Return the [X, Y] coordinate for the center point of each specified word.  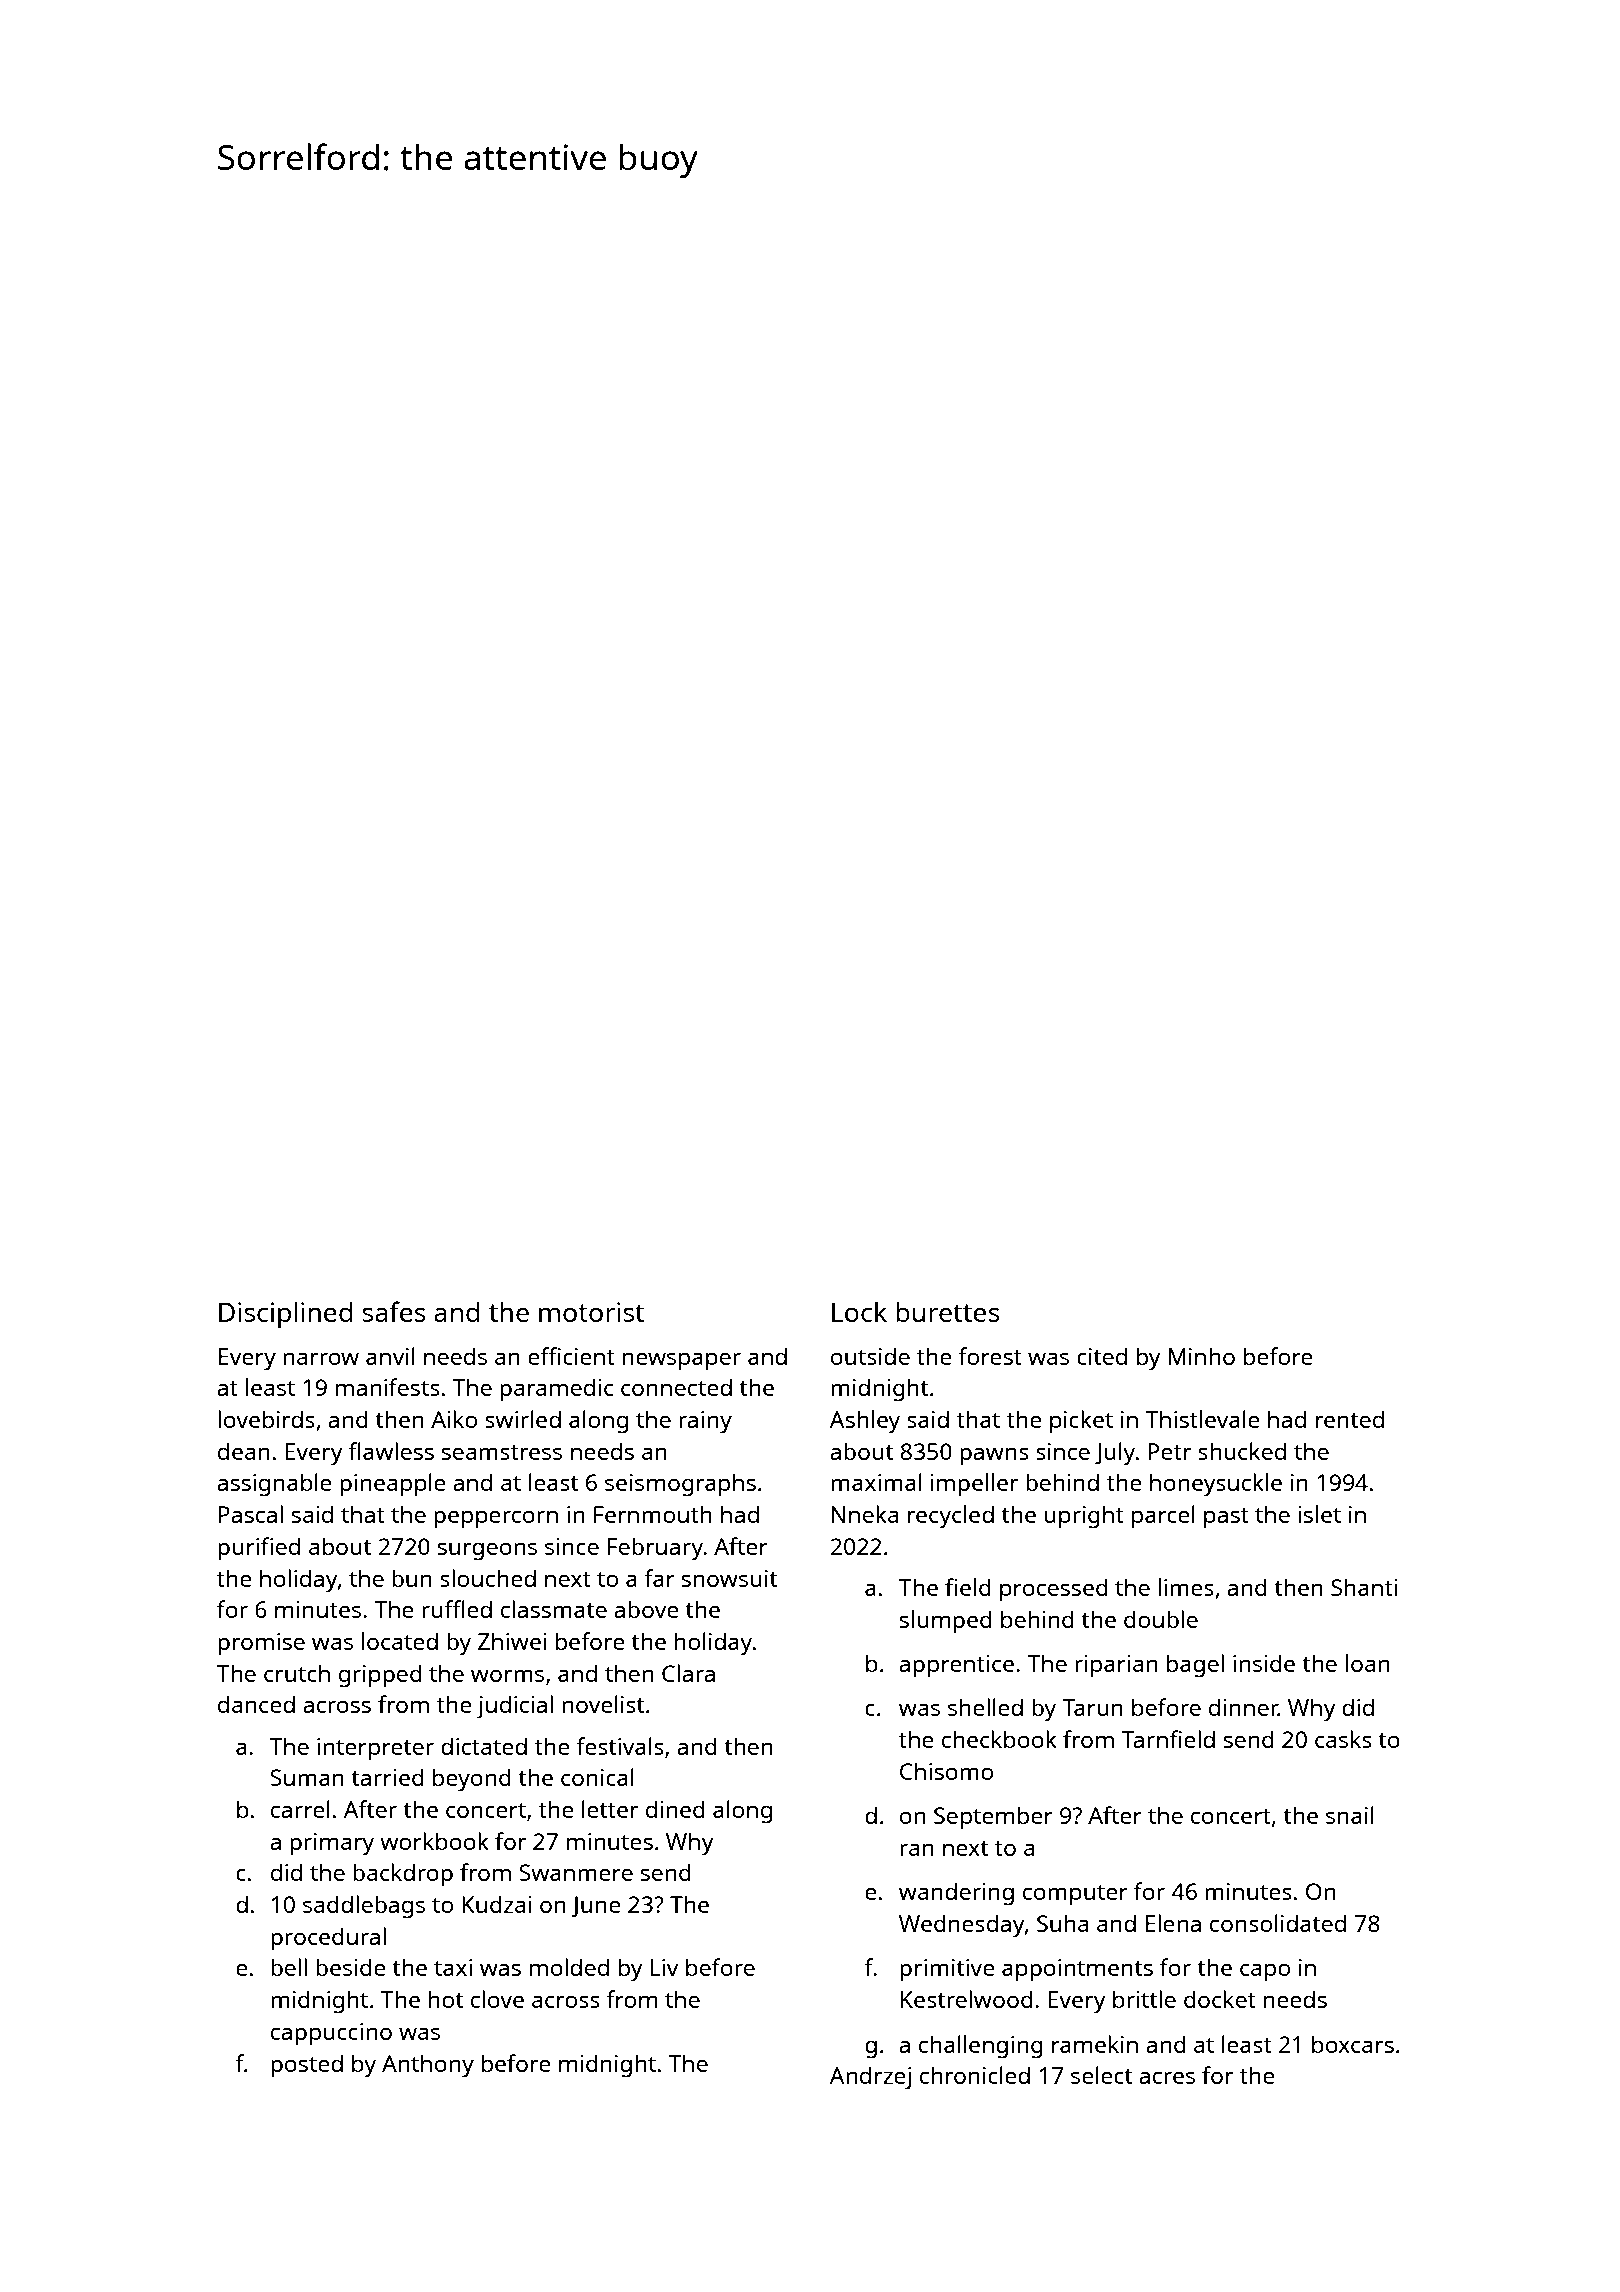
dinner [1243, 1707]
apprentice [956, 1666]
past [1226, 1518]
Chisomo [946, 1771]
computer [1075, 1895]
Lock [859, 1311]
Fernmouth [653, 1514]
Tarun [1092, 1707]
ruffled [457, 1609]
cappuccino [331, 2034]
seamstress [502, 1452]
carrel [300, 1809]
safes [394, 1311]
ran [917, 1849]
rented [1350, 1419]
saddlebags [364, 1907]
